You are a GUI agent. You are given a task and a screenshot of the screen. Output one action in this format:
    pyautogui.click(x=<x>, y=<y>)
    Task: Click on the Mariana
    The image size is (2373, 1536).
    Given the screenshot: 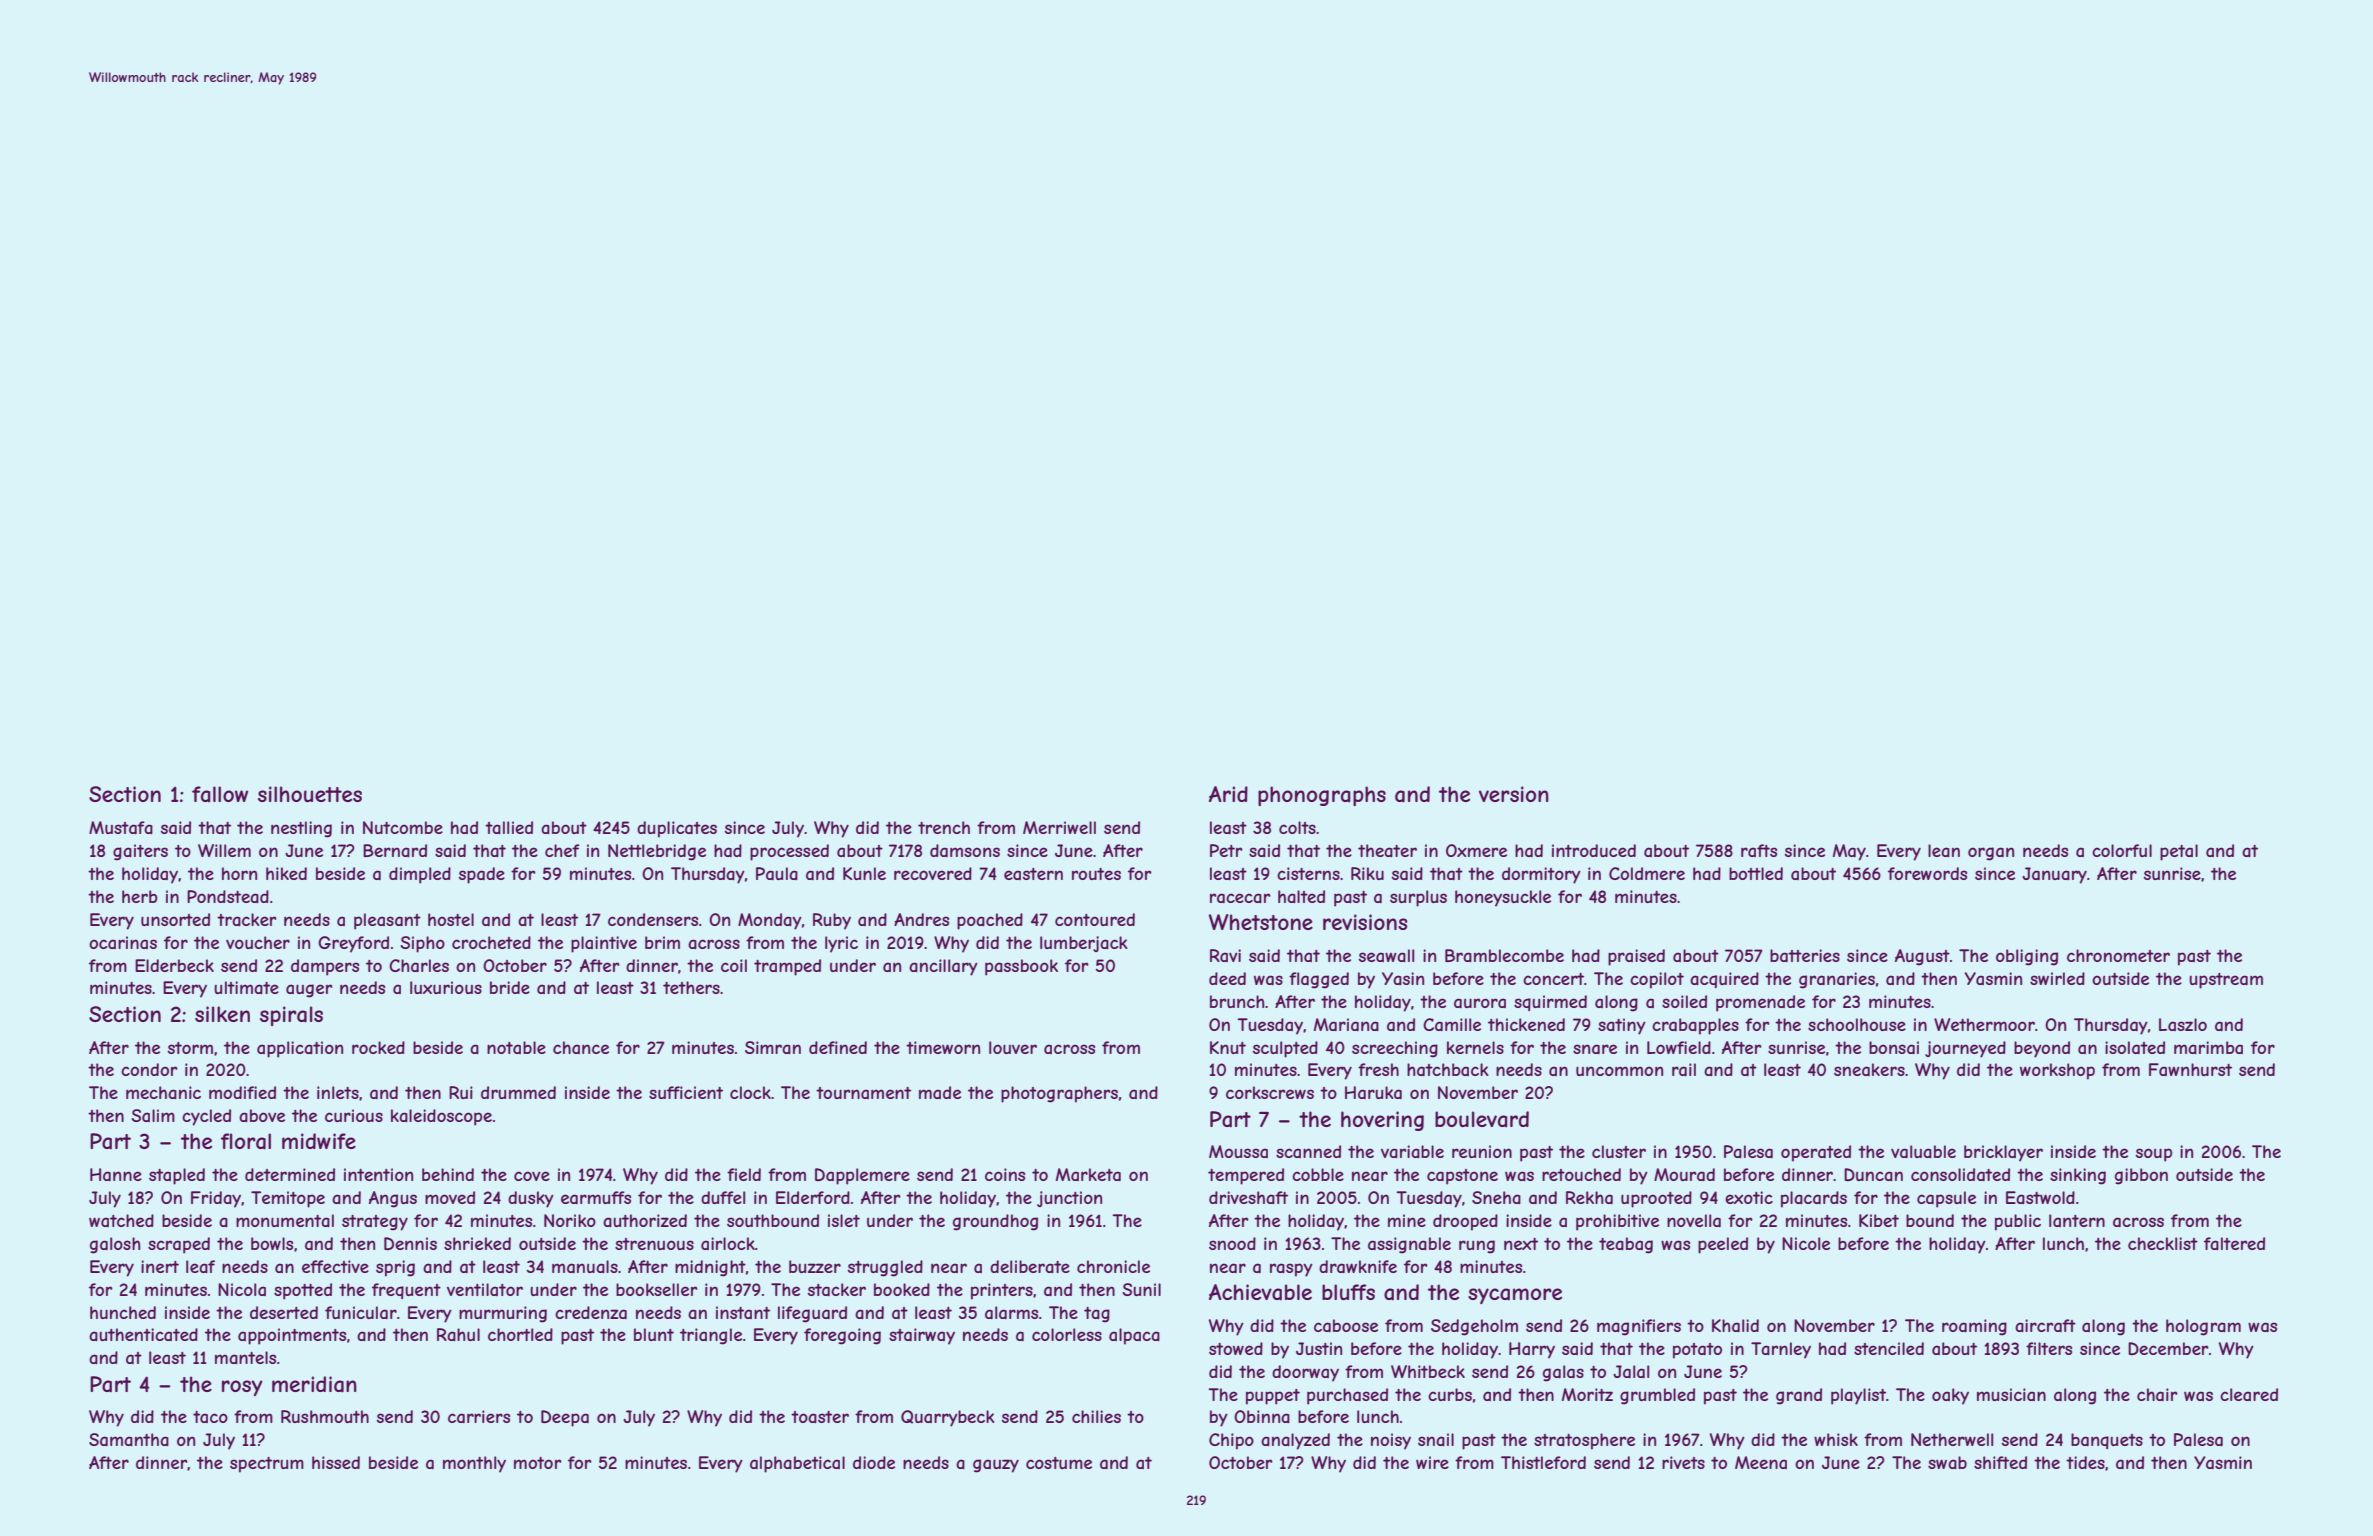 What is the action you would take?
    pyautogui.click(x=1346, y=1024)
